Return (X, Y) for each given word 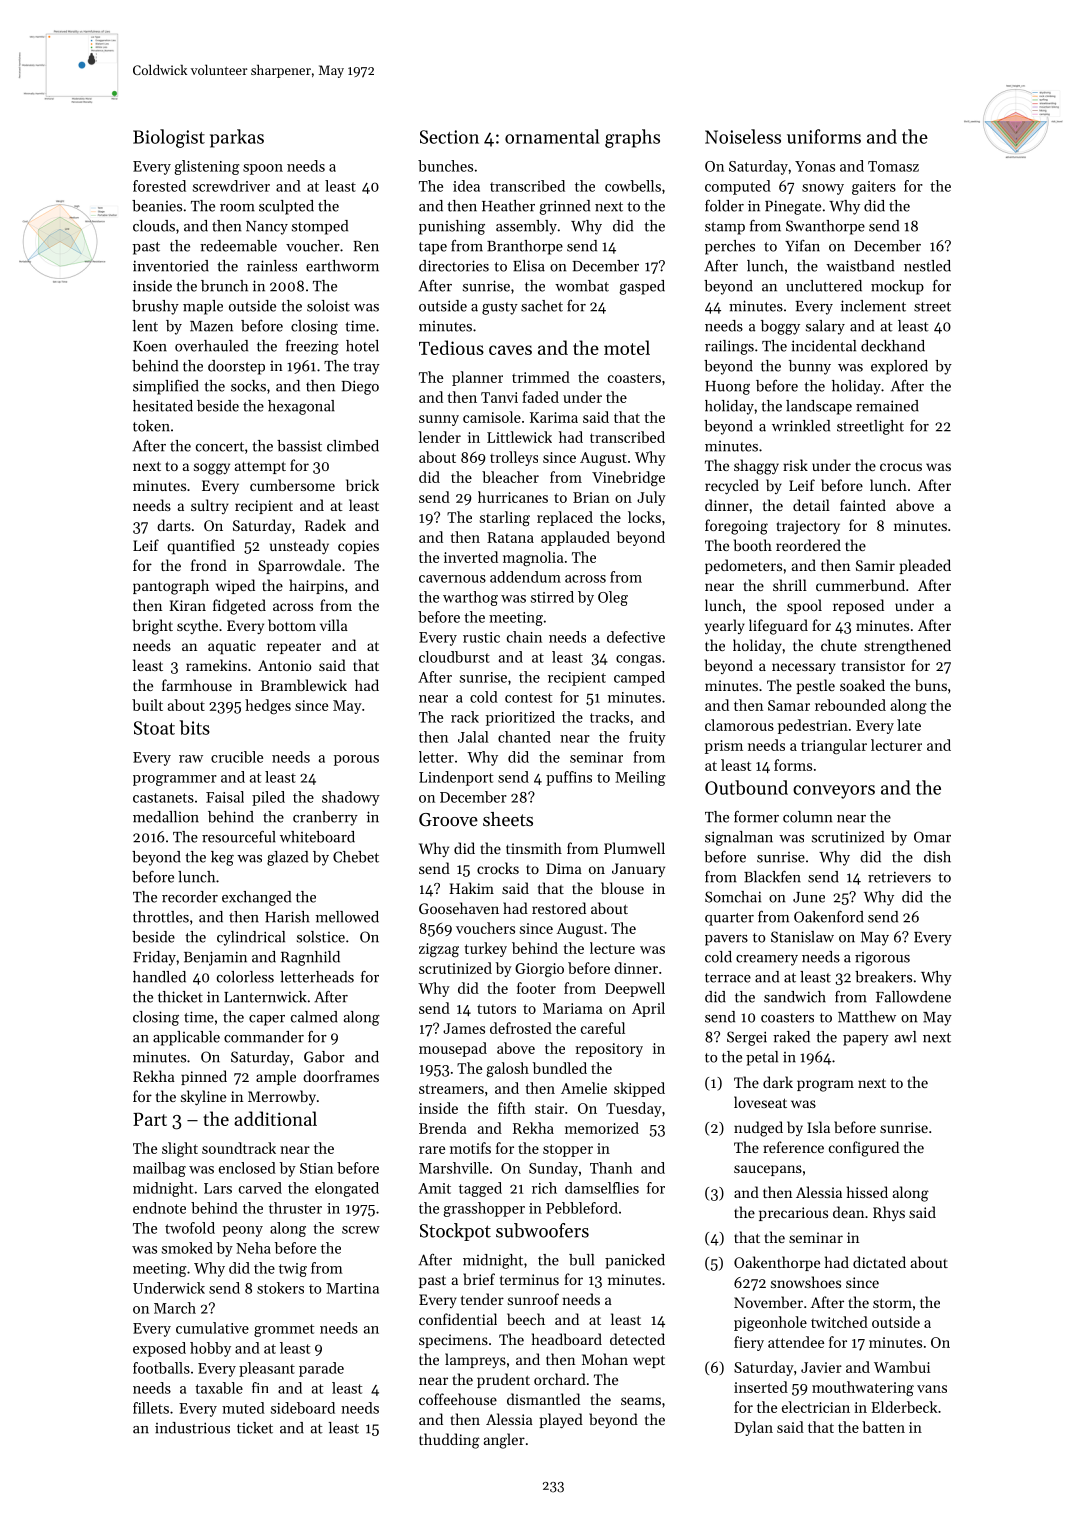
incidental (823, 346)
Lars (218, 1188)
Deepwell (635, 989)
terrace (728, 978)
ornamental (552, 136)
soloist (328, 306)
